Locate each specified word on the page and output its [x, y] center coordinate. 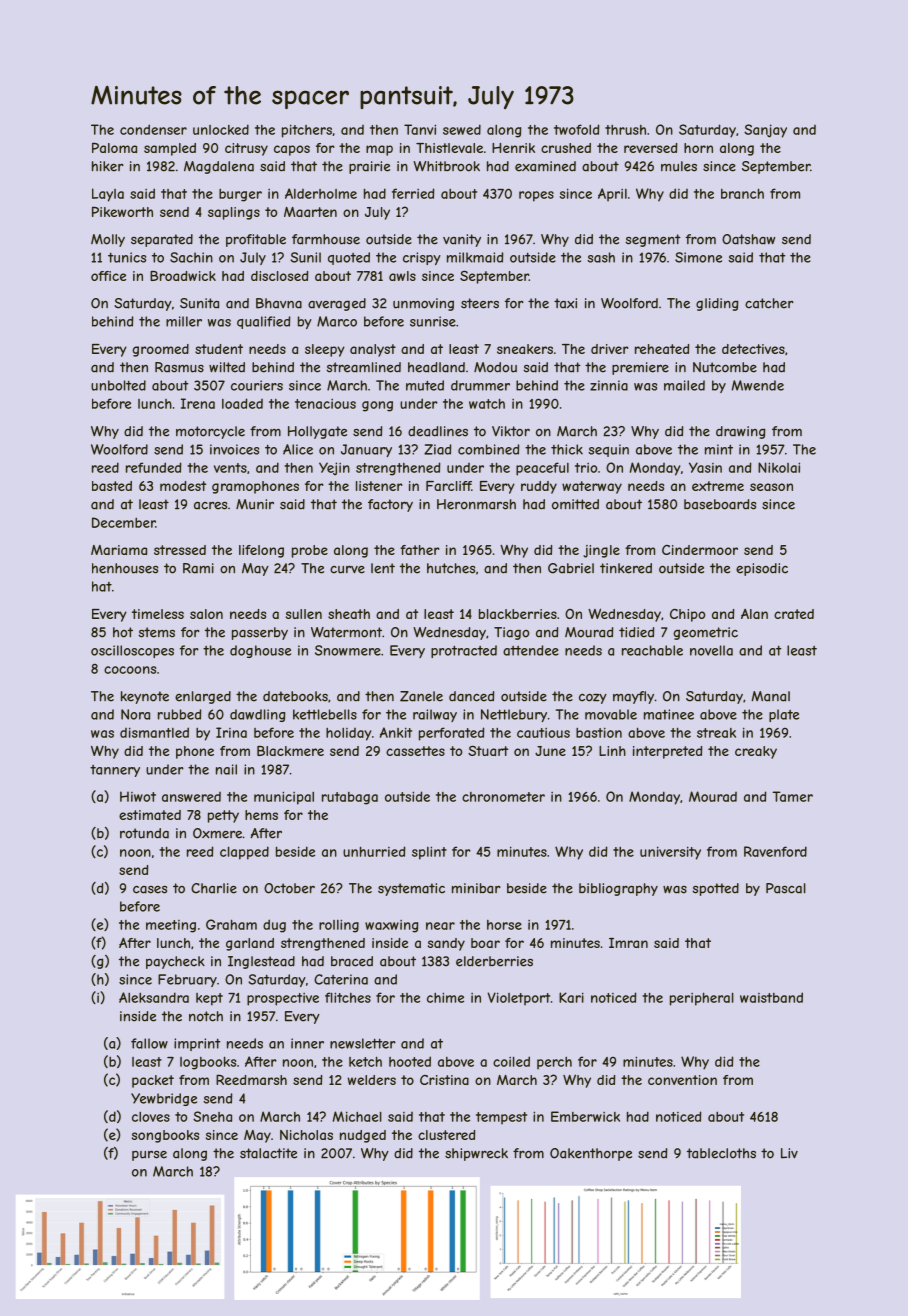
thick [567, 449]
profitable [256, 240]
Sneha [212, 1116]
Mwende [757, 385]
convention [682, 1080]
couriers [257, 385]
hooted [410, 1061]
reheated [662, 349]
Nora [135, 714]
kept [209, 999]
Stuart [488, 750]
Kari [571, 997]
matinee [669, 714]
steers [480, 303]
